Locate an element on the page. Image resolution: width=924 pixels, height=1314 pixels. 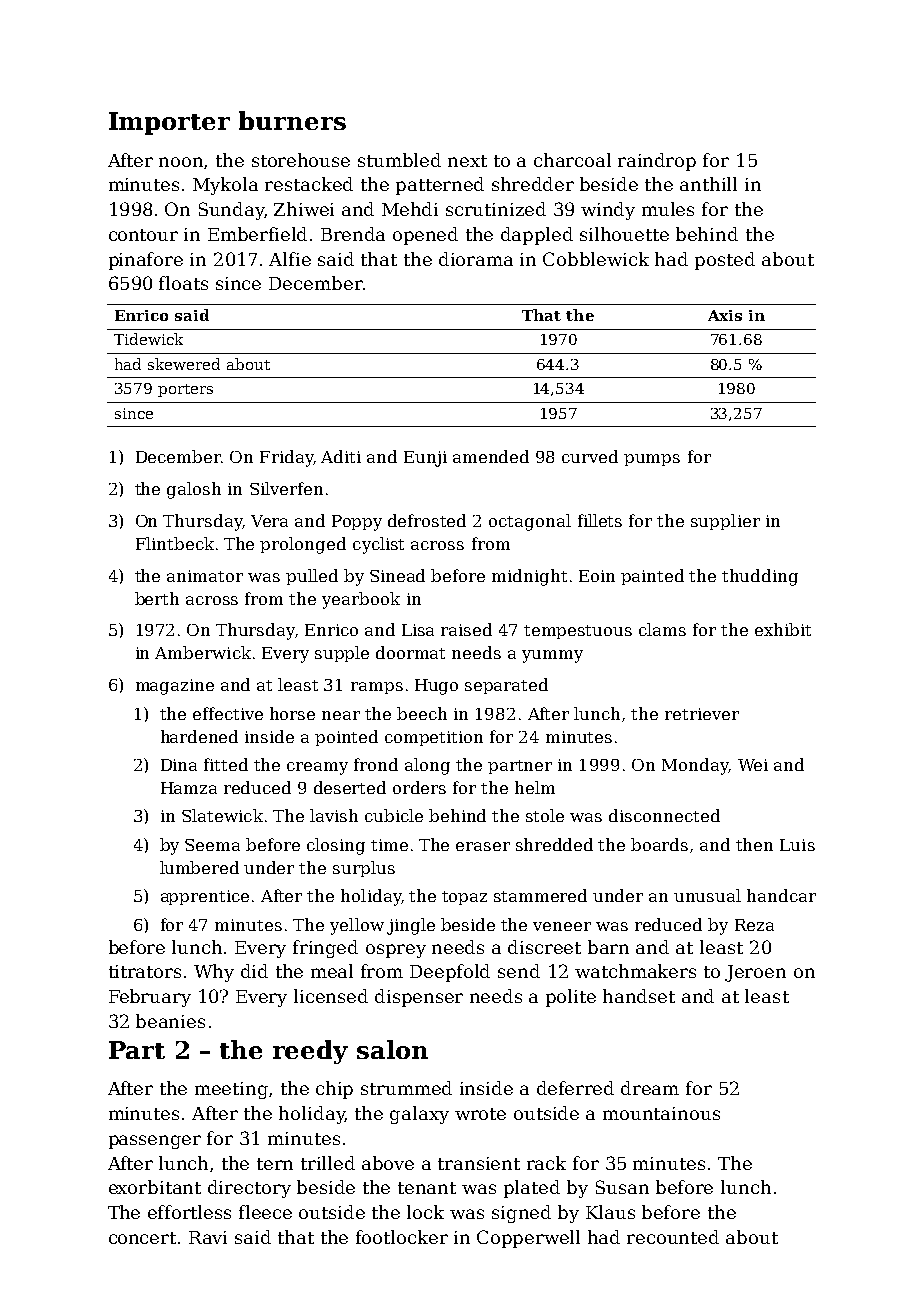
dispenser is located at coordinates (419, 998).
